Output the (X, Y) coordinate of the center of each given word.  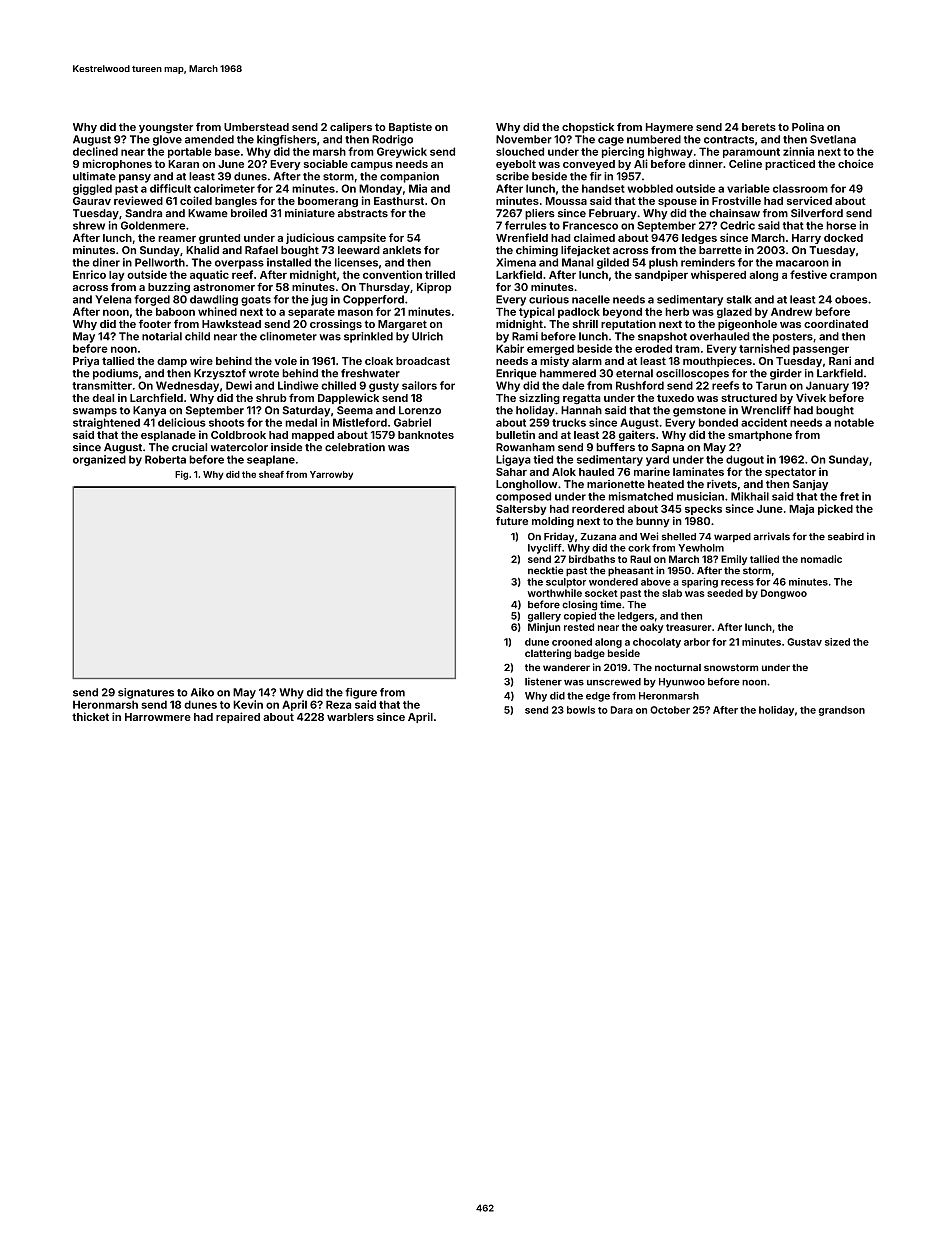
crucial (189, 447)
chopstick (588, 127)
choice (856, 163)
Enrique (516, 374)
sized (837, 642)
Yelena (113, 299)
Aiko (202, 692)
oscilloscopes (692, 374)
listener (543, 681)
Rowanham (525, 447)
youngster (166, 128)
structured (749, 398)
